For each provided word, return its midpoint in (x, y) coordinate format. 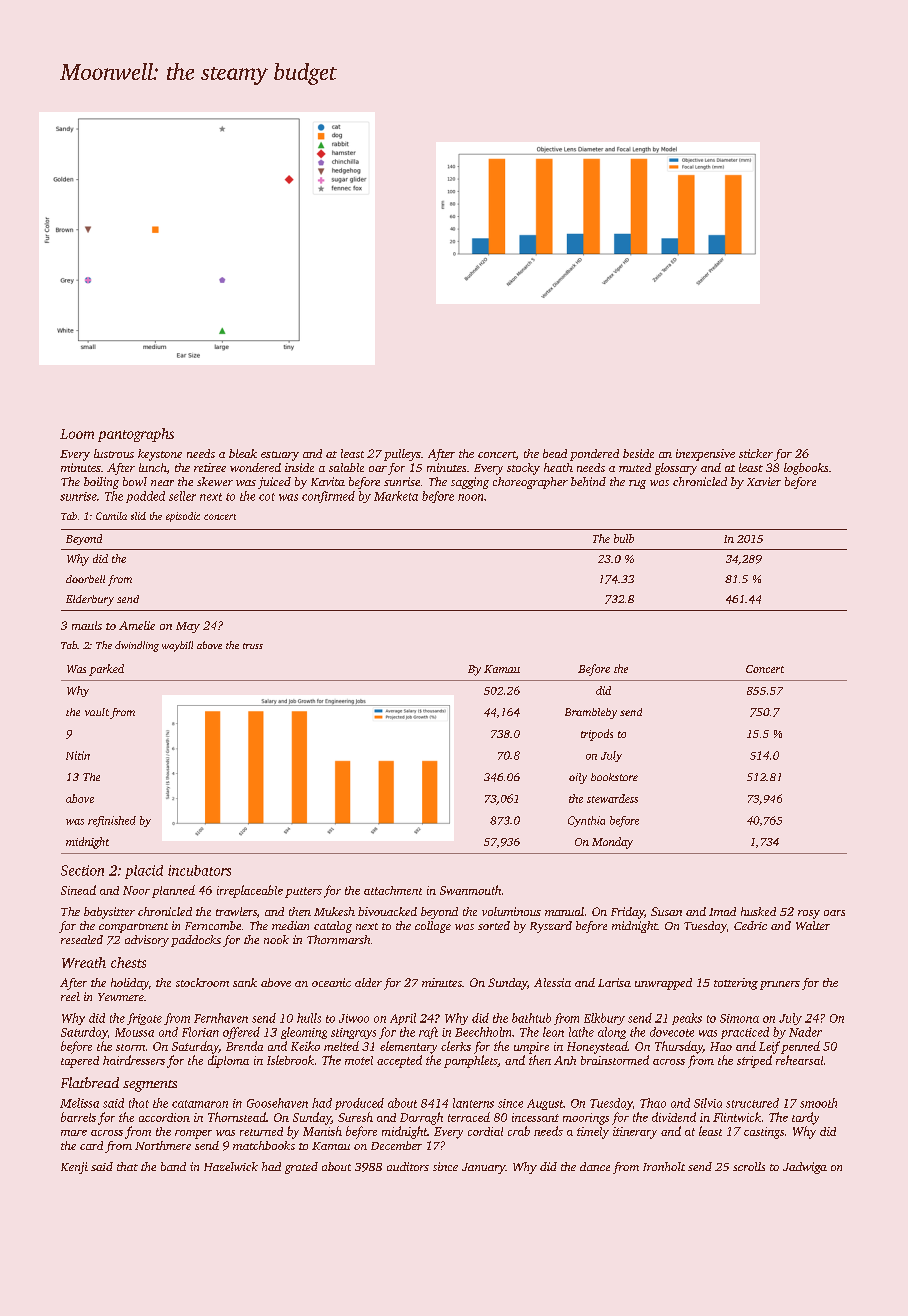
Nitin (78, 755)
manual (564, 911)
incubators (199, 870)
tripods (597, 735)
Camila (111, 516)
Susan (666, 911)
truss (253, 646)
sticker (756, 453)
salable (346, 467)
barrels (78, 1117)
